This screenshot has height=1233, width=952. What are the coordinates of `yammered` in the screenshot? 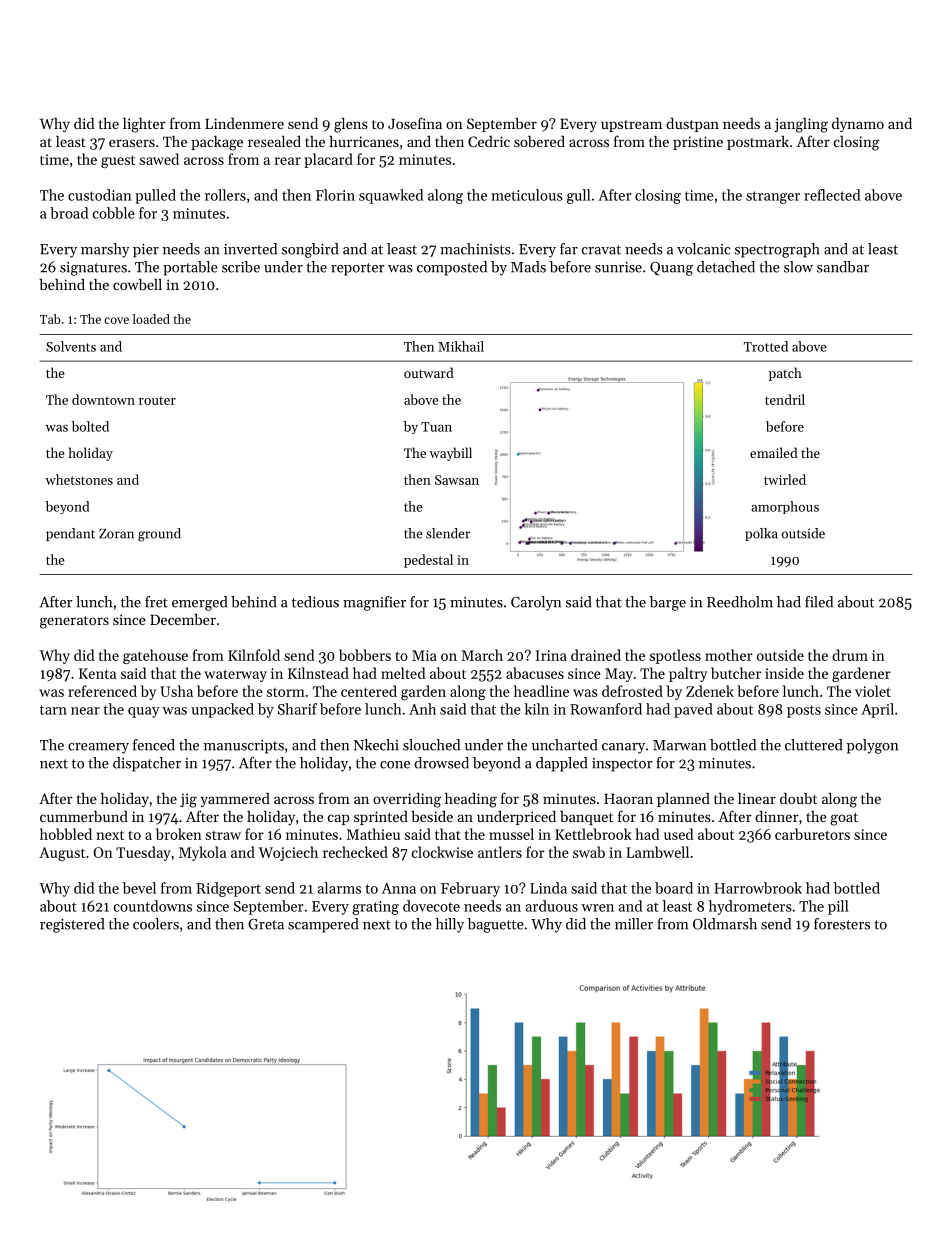 It's located at (235, 800).
